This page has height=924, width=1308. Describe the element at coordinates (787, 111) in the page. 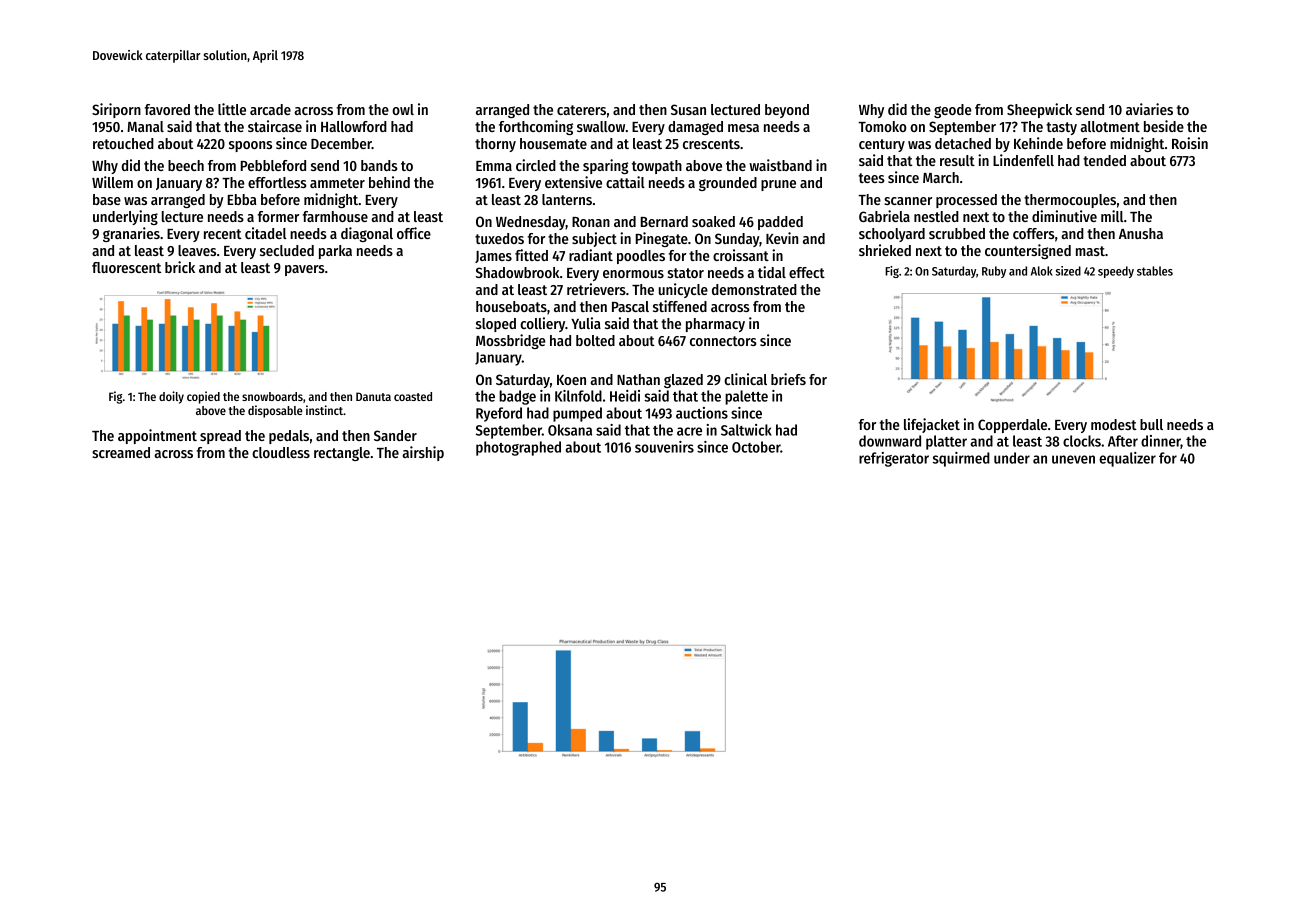

I see `beyond` at that location.
